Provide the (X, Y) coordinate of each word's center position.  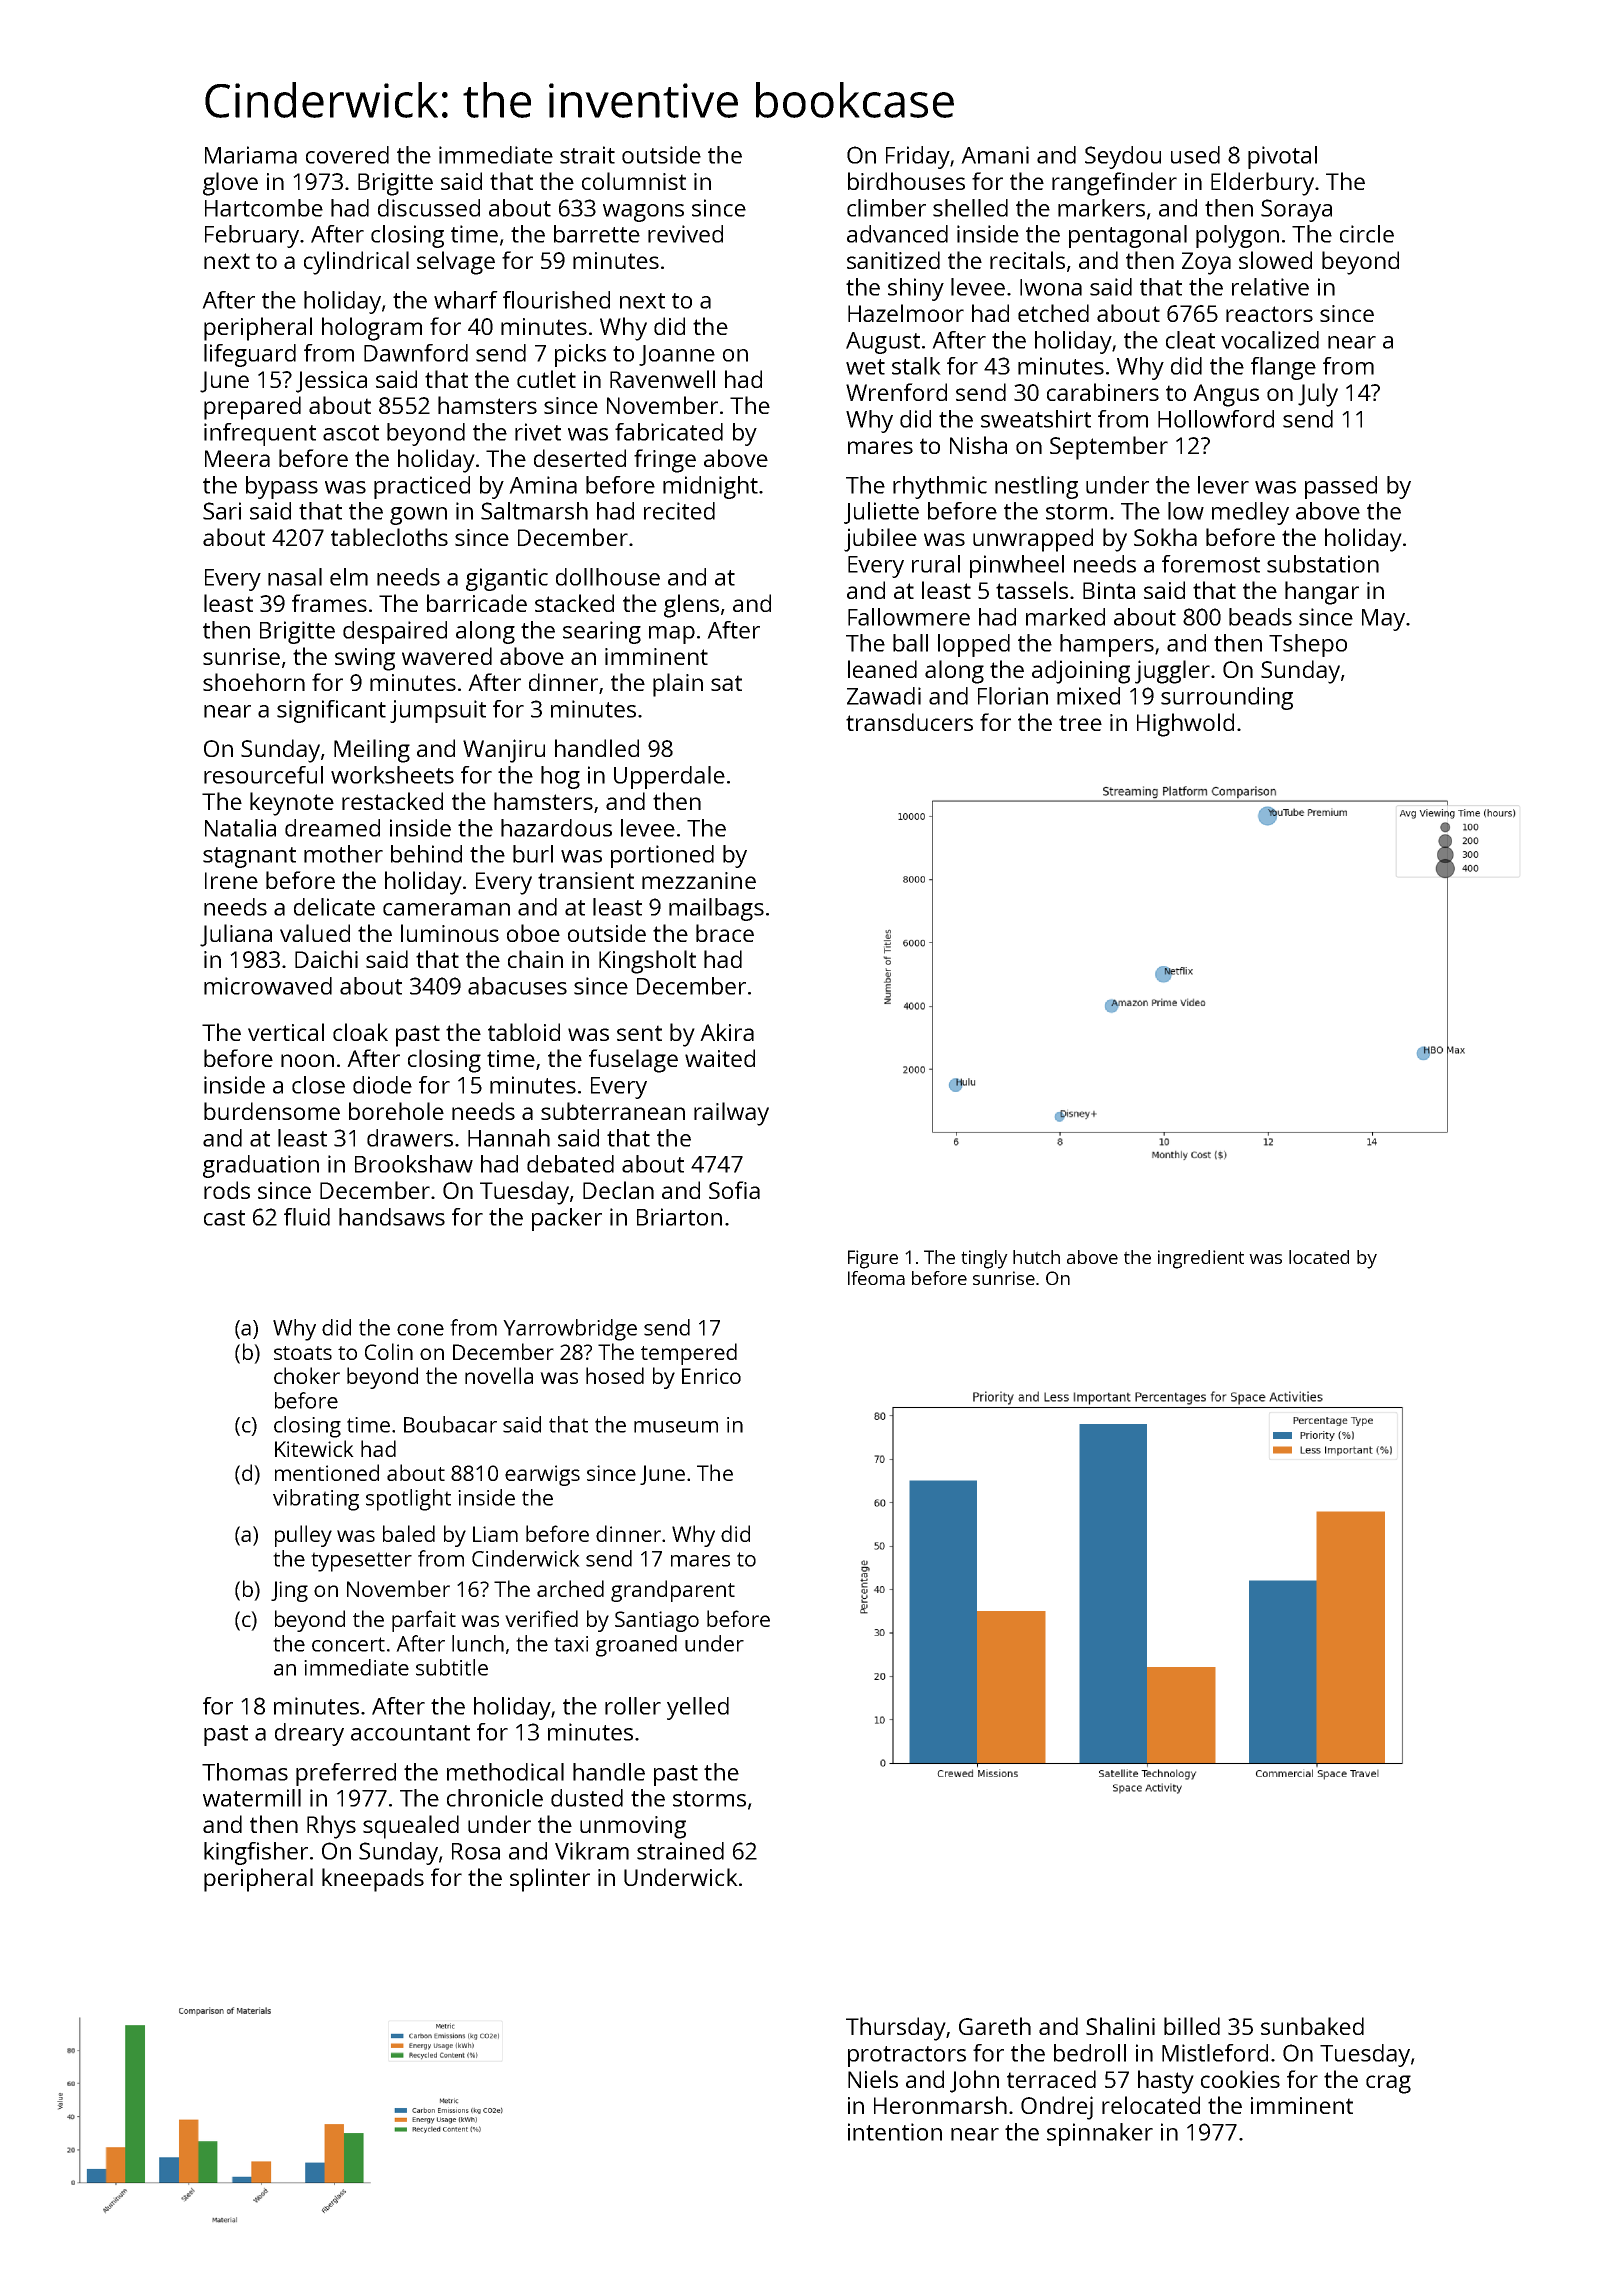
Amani (995, 155)
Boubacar (450, 1424)
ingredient (1201, 1259)
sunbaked (1312, 2026)
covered (347, 155)
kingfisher (256, 1853)
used (1195, 155)
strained (680, 1851)
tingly (984, 1259)
